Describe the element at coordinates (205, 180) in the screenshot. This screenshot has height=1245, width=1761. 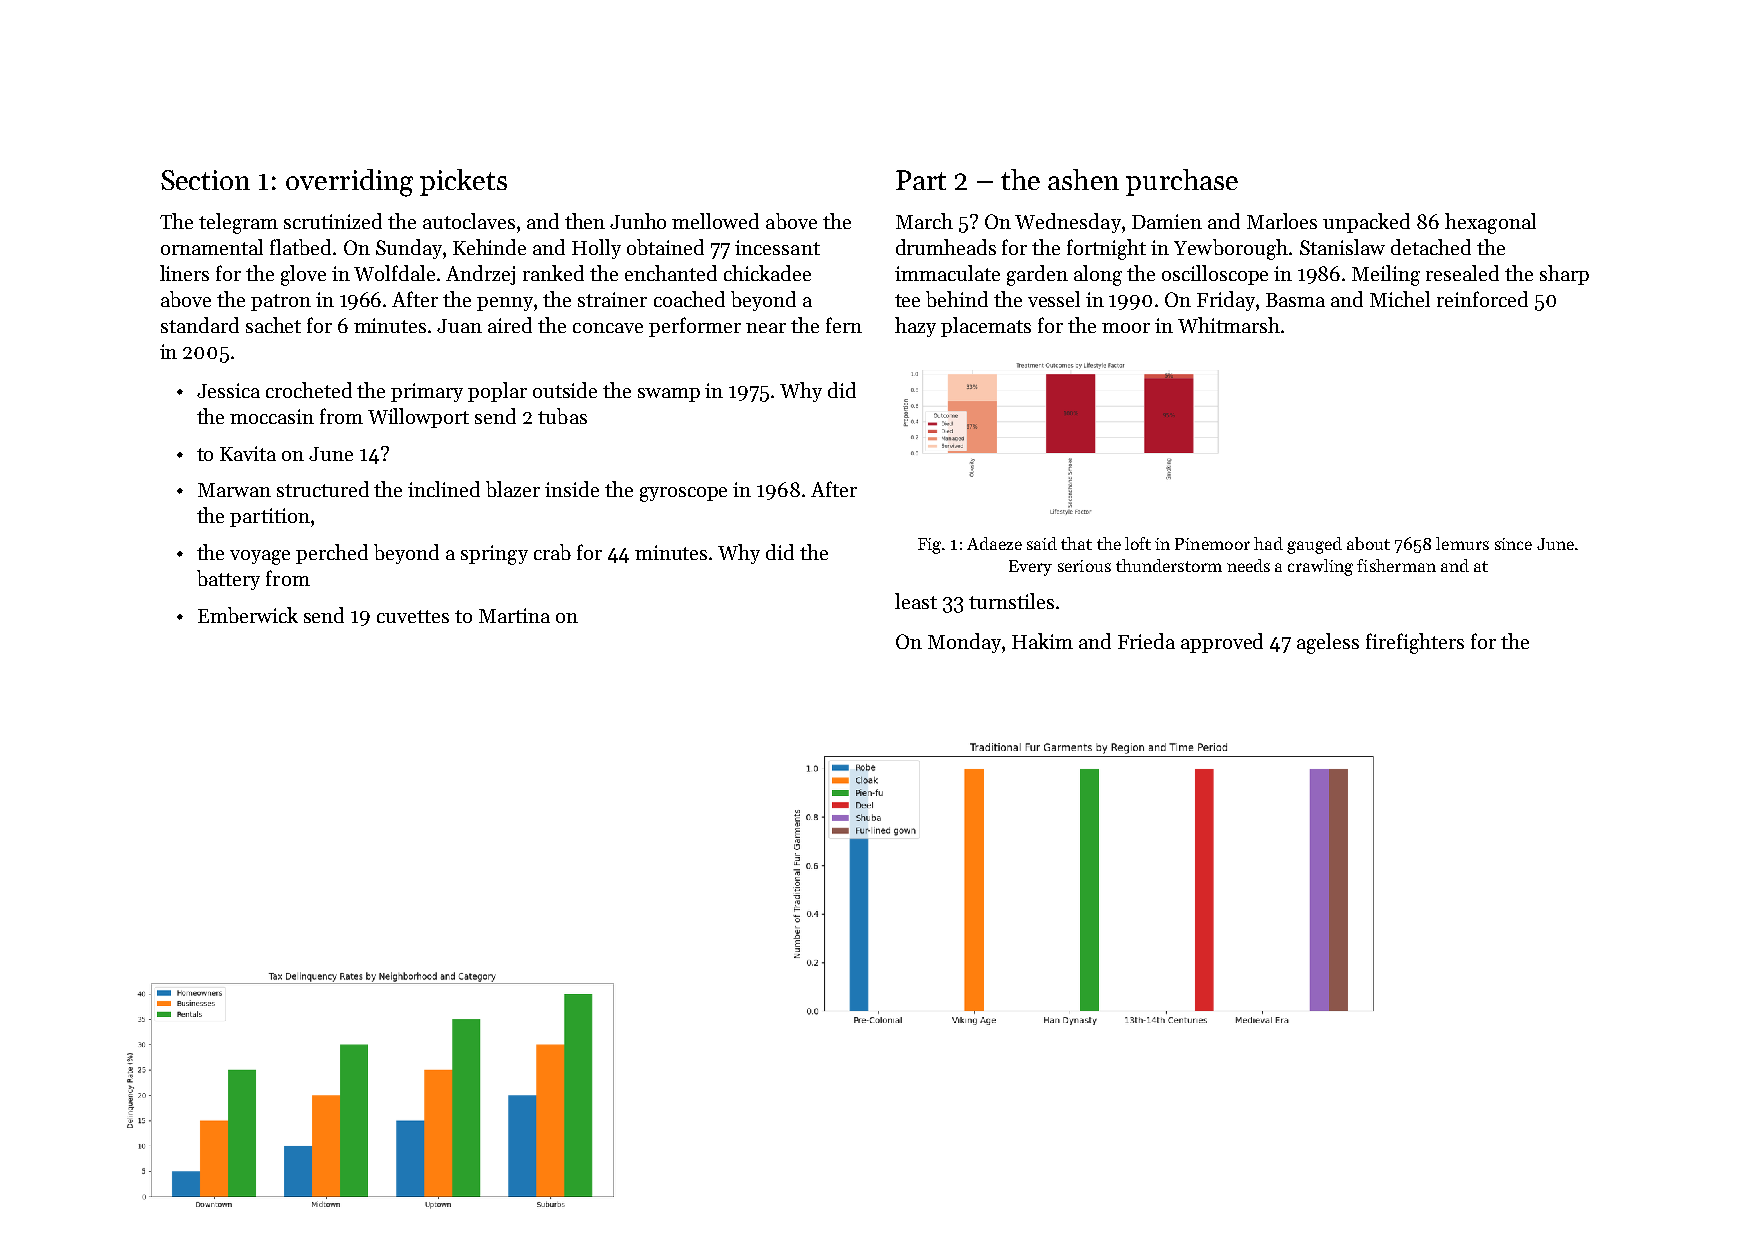
I see `Section` at that location.
